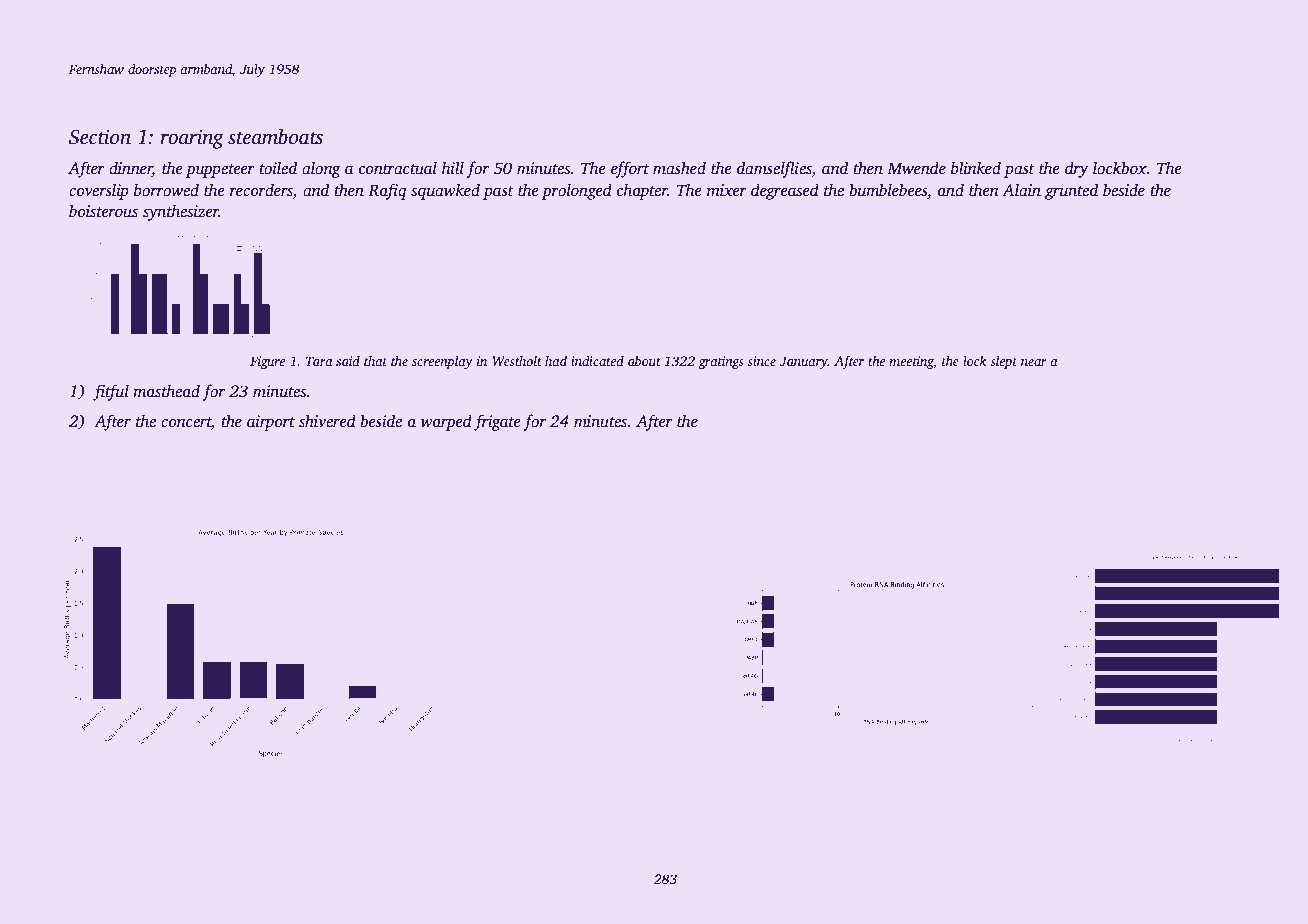  I want to click on frigate, so click(497, 422).
